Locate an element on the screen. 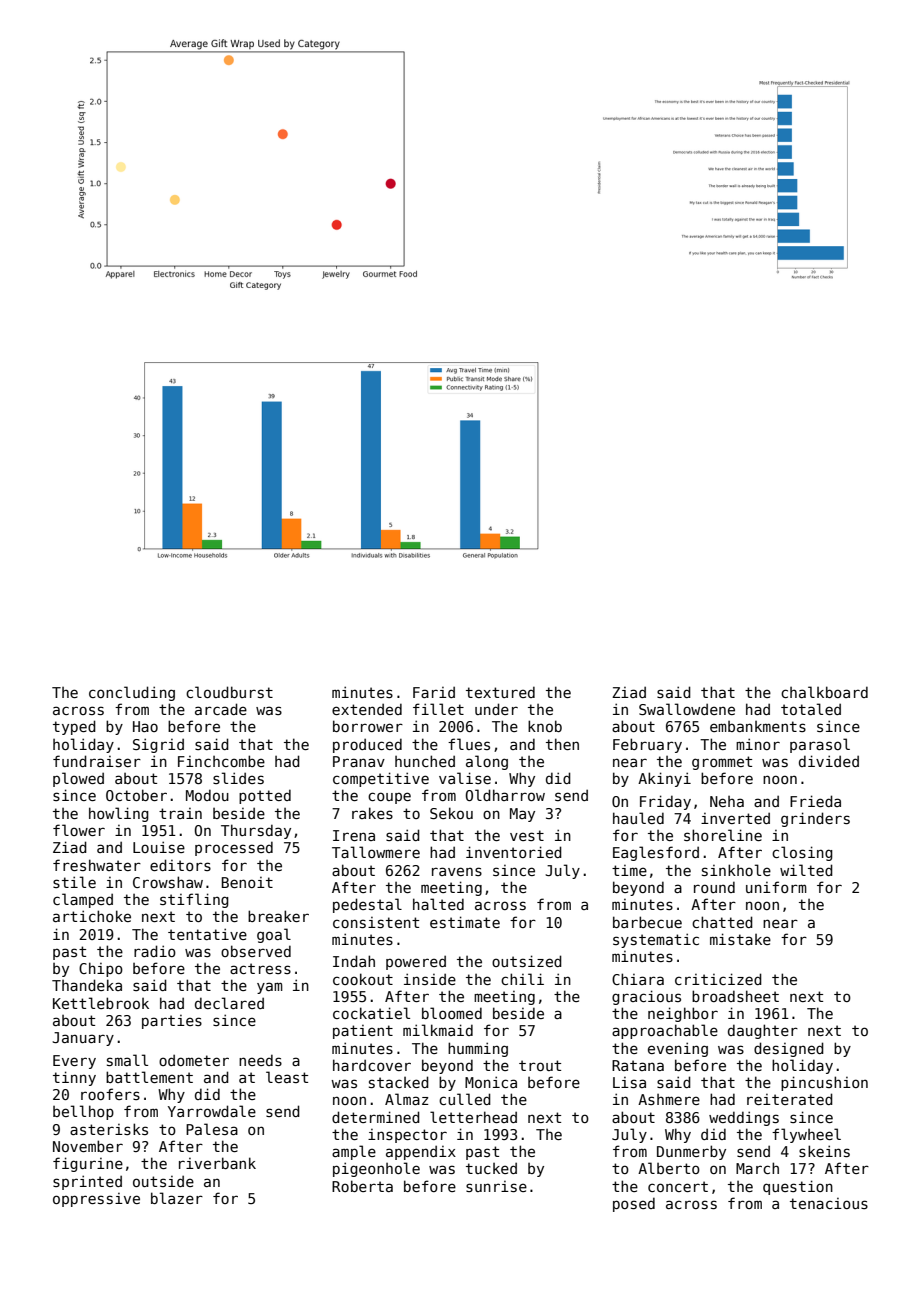  arcade is located at coordinates (221, 709).
